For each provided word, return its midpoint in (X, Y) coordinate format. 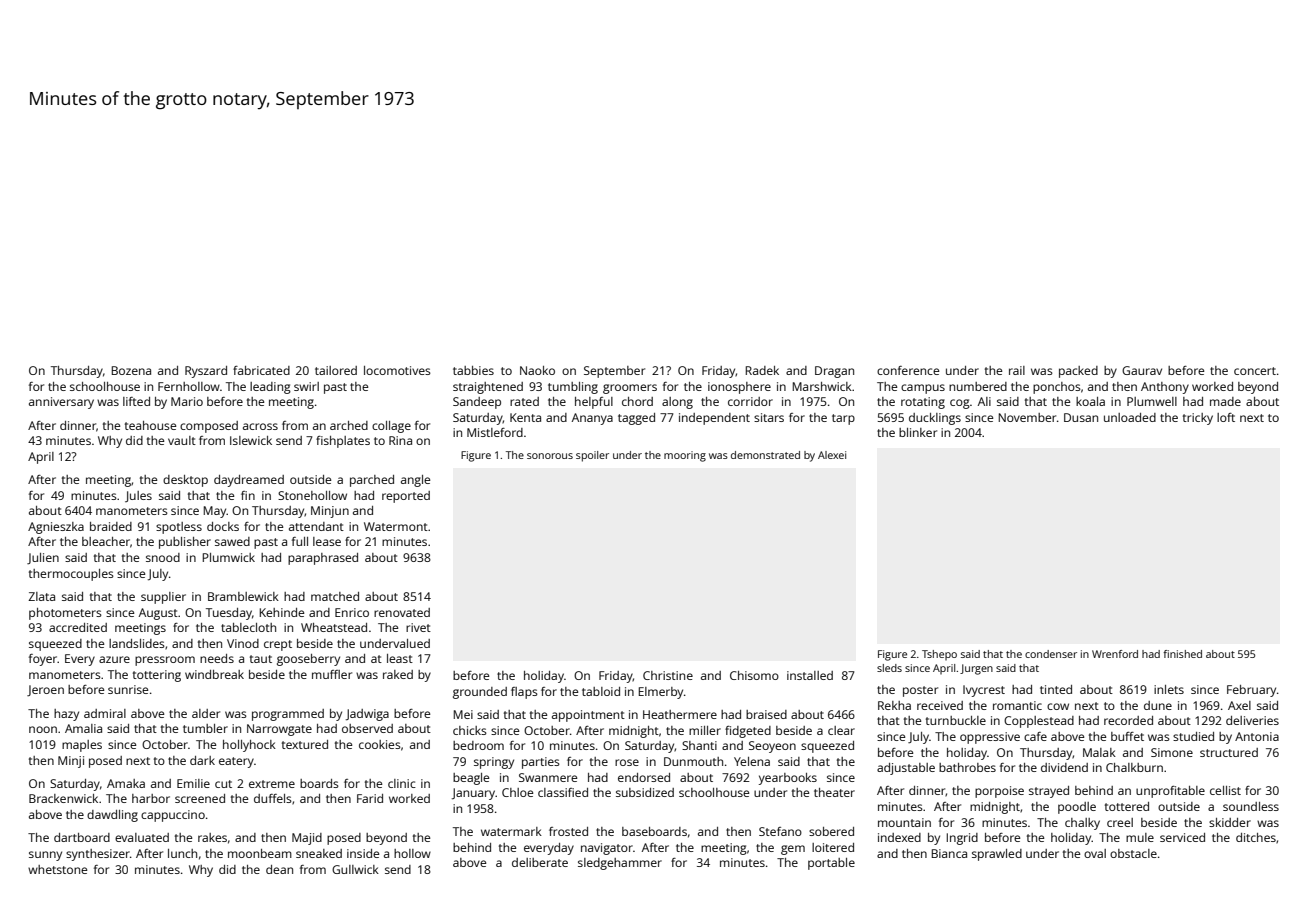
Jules (138, 496)
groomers (630, 389)
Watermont (396, 526)
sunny (45, 856)
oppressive (990, 738)
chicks (470, 730)
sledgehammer (620, 864)
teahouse (150, 425)
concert (1255, 371)
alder (206, 713)
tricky (1198, 419)
